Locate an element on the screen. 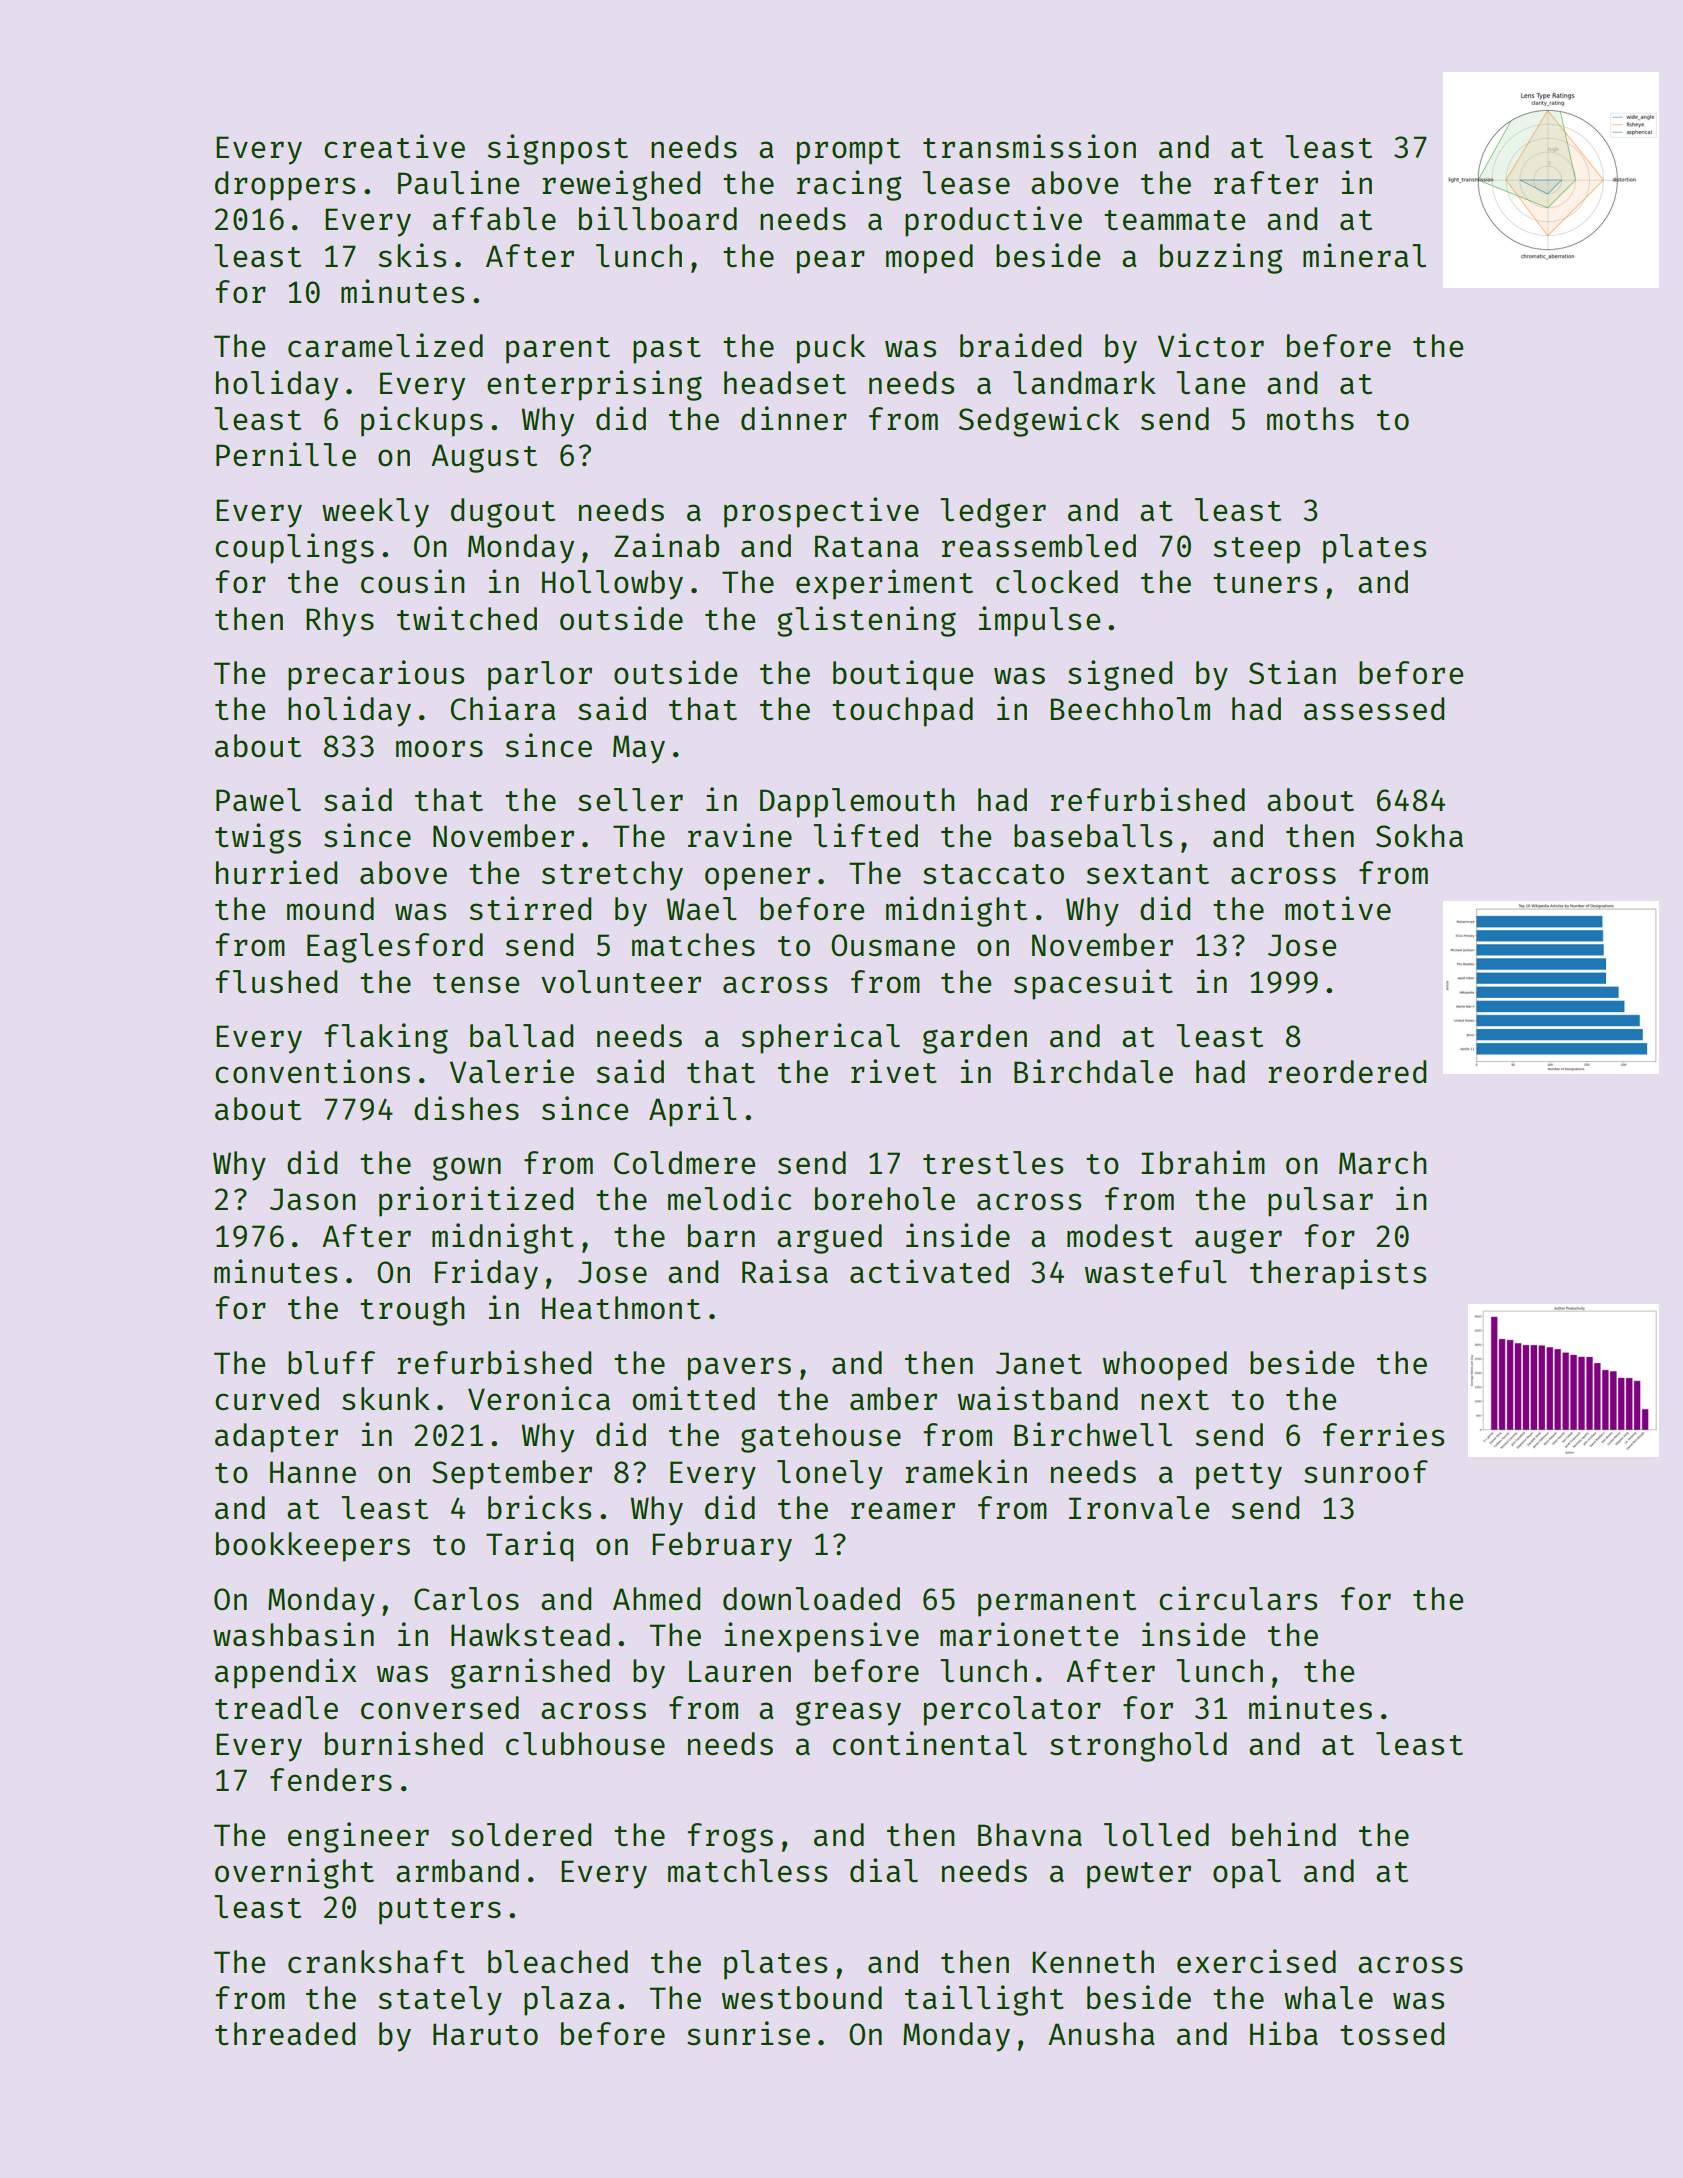  signpost is located at coordinates (558, 149).
